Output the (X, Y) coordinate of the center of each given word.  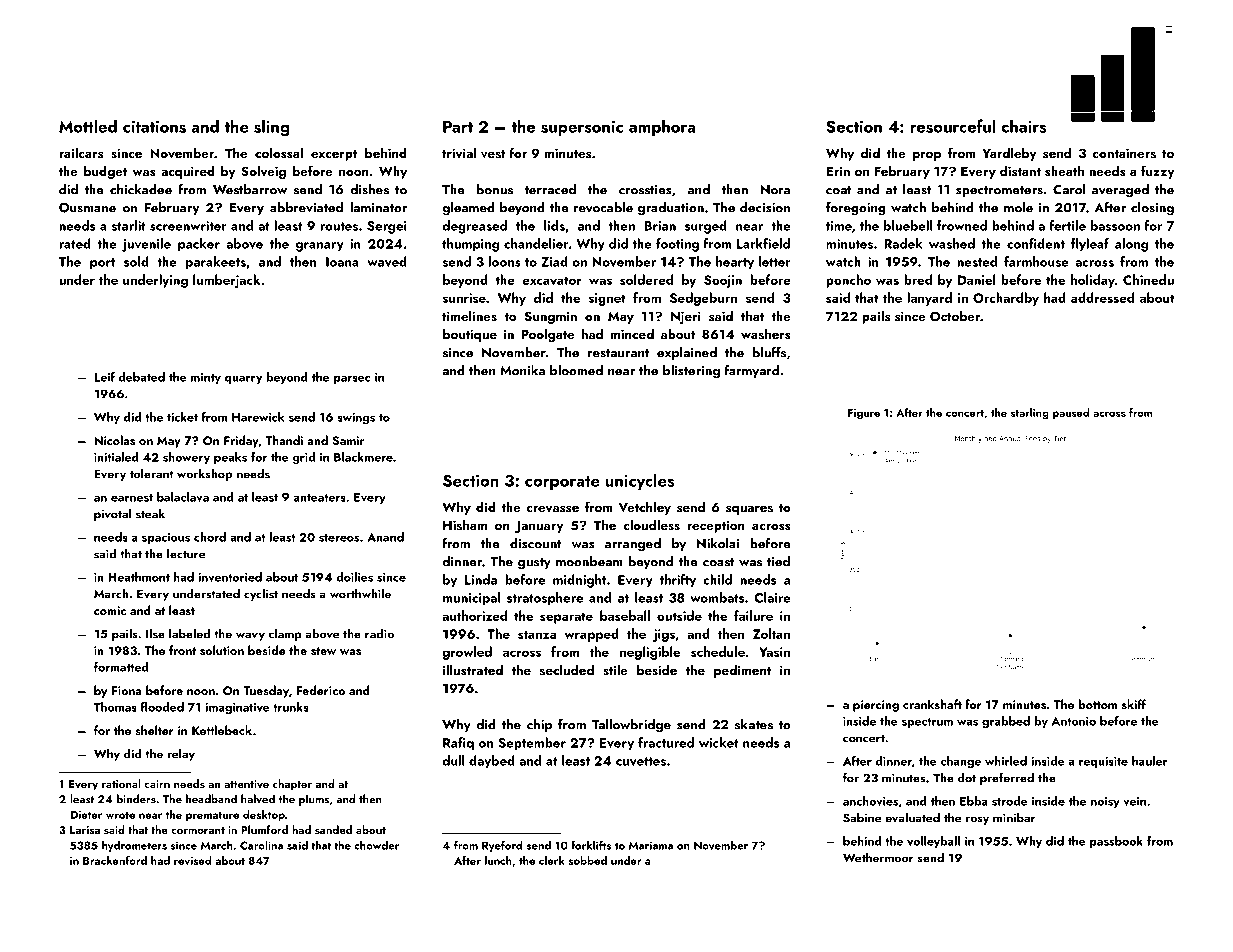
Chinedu (1148, 279)
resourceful (952, 126)
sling (271, 127)
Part (458, 127)
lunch (498, 860)
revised (193, 860)
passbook (1116, 842)
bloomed (576, 370)
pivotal (112, 514)
